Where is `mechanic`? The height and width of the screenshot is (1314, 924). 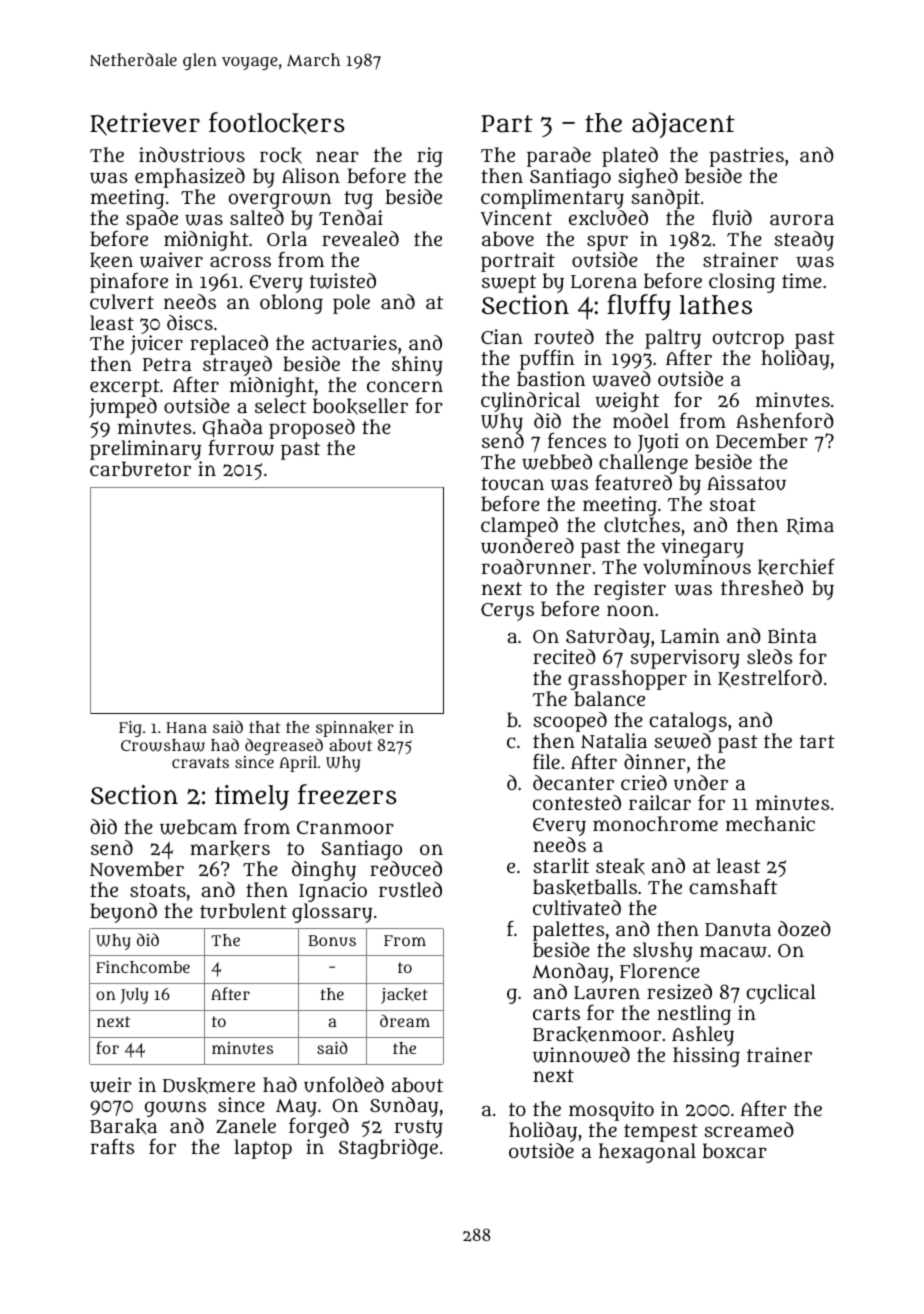
mechanic is located at coordinates (770, 823).
